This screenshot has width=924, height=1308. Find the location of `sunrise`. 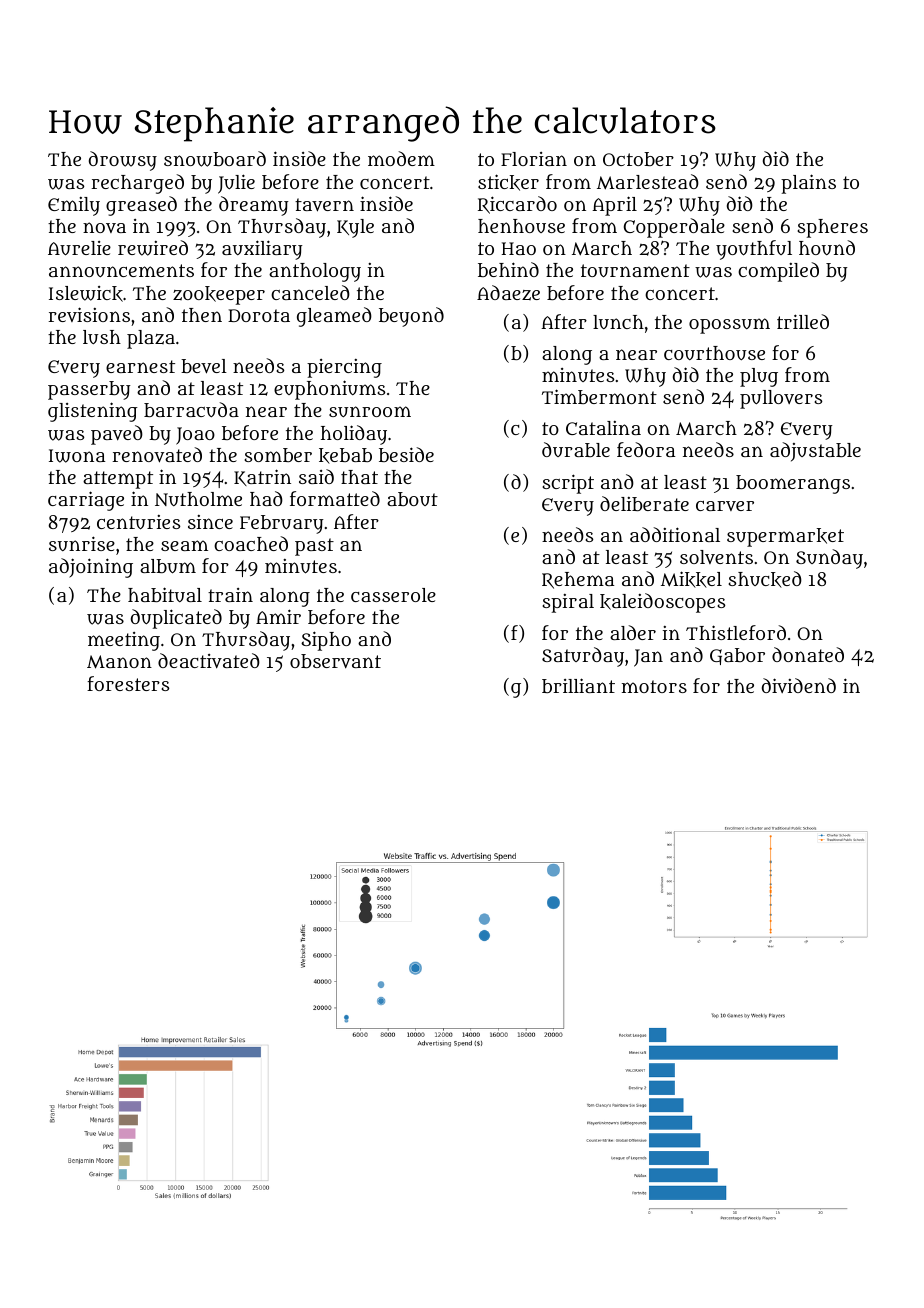

sunrise is located at coordinates (82, 543).
